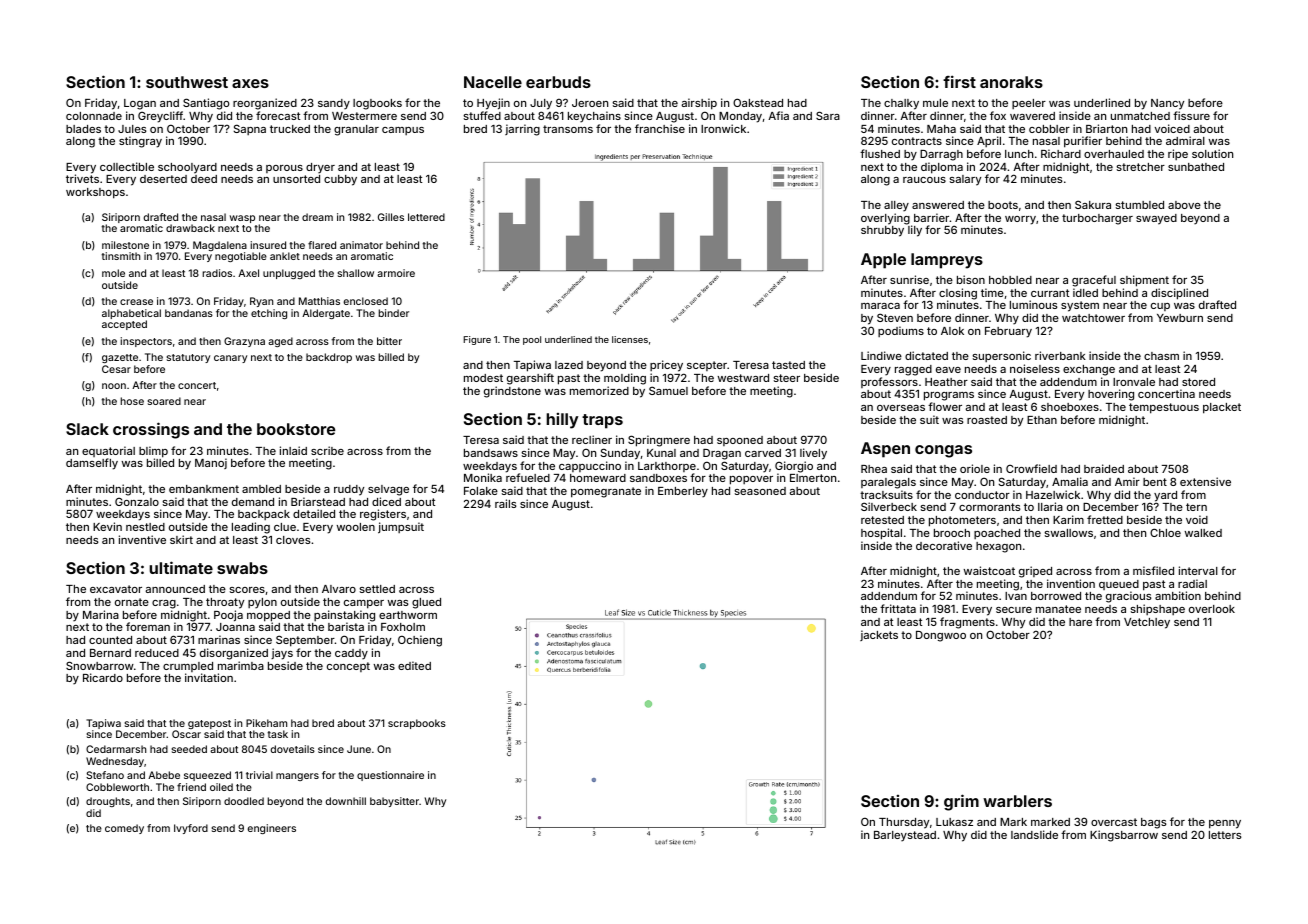 The width and height of the page is (1308, 924). What do you see at coordinates (187, 82) in the page?
I see `southwest` at bounding box center [187, 82].
